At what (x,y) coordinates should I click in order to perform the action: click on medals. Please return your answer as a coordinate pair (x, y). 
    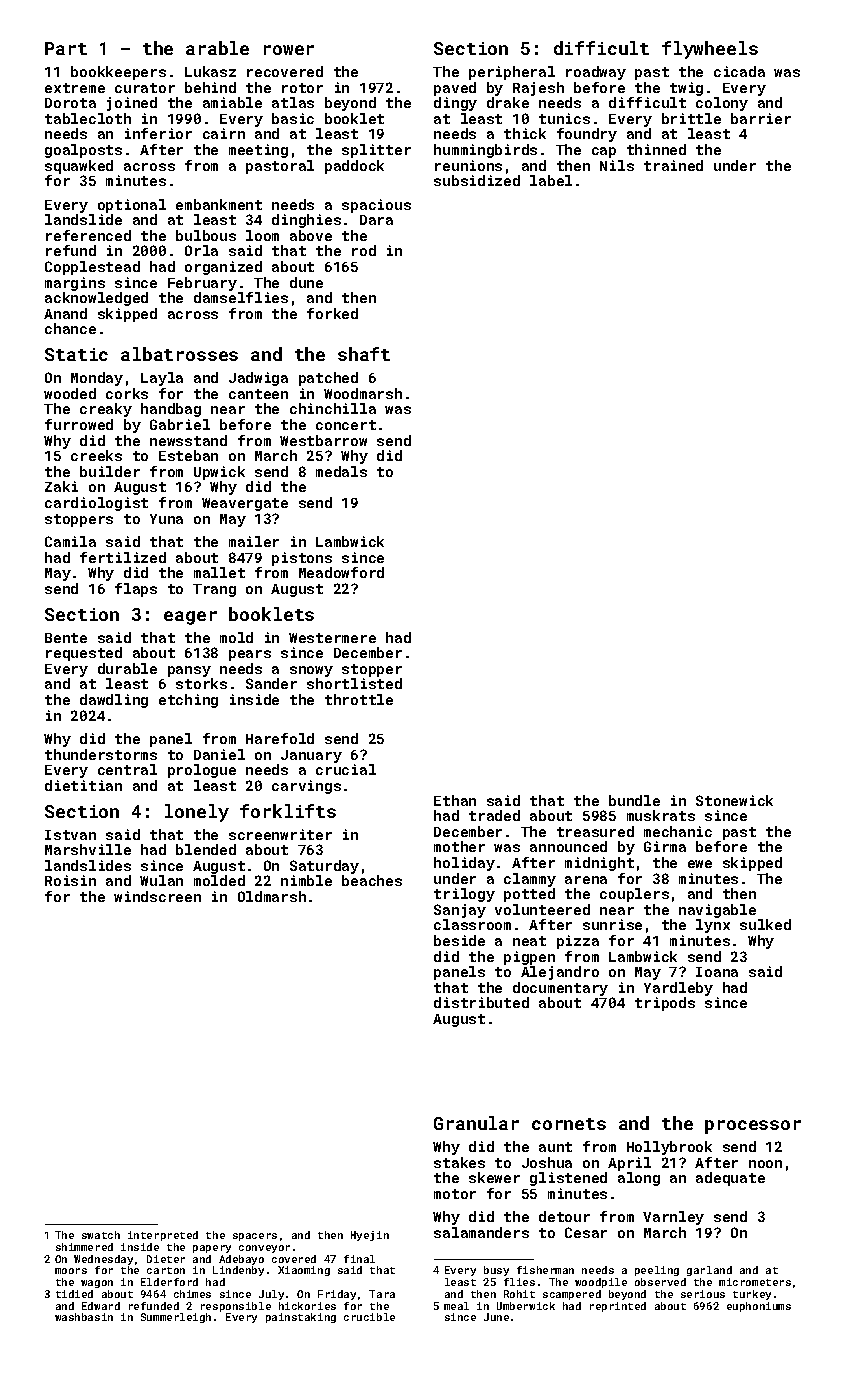
    Looking at the image, I should click on (341, 471).
